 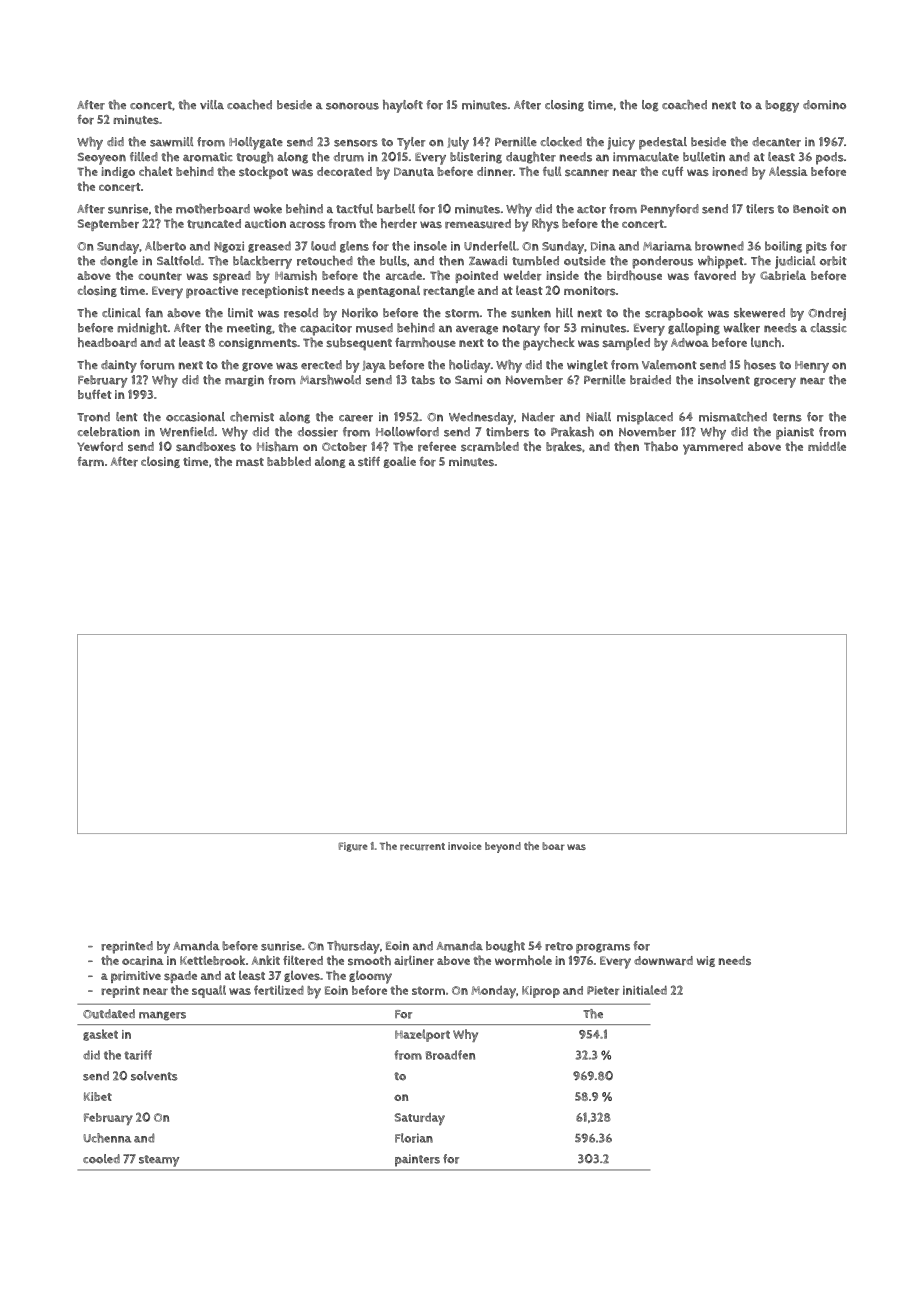 What do you see at coordinates (252, 417) in the screenshot?
I see `chemist` at bounding box center [252, 417].
